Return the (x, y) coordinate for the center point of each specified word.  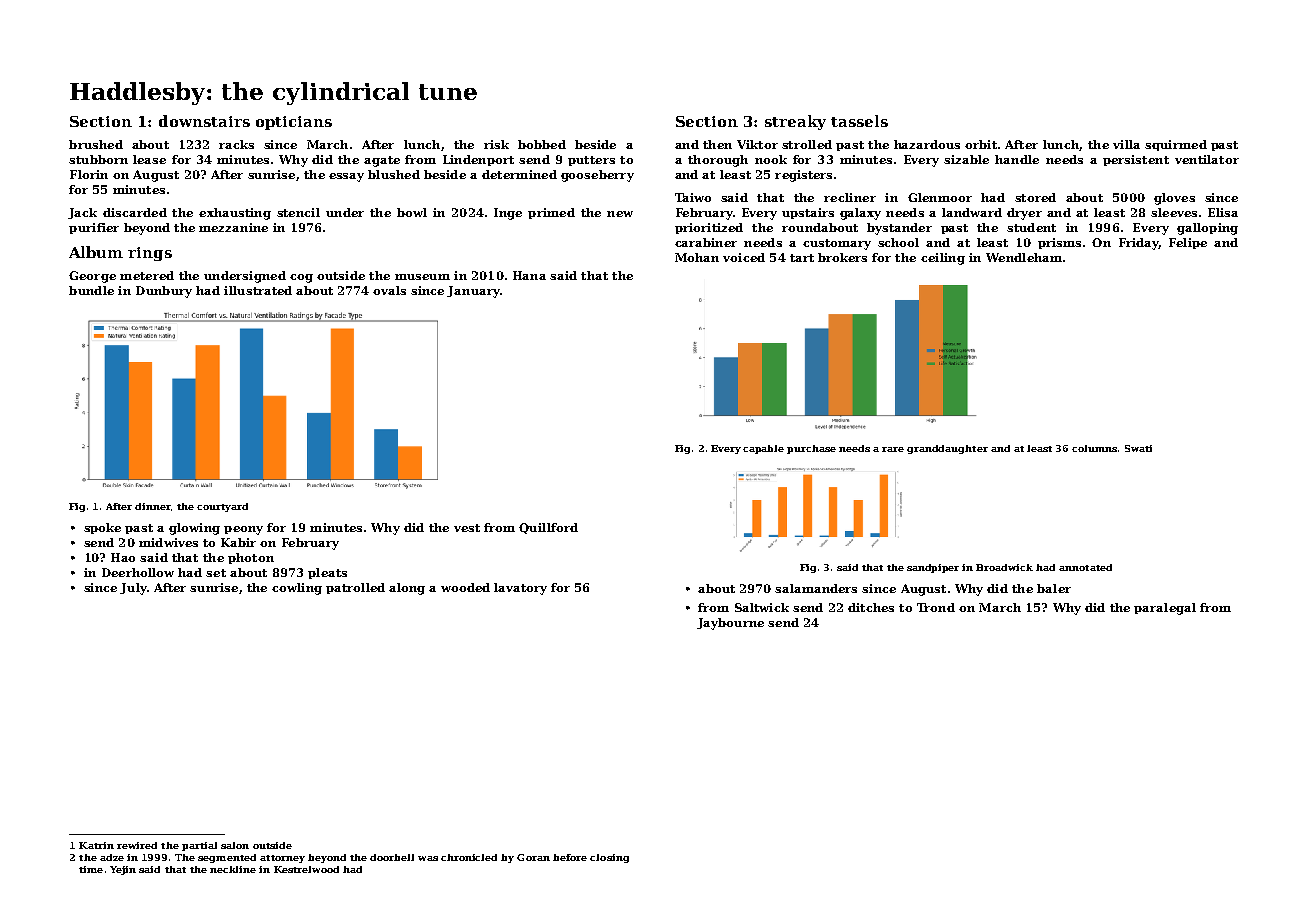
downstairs (204, 121)
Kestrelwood (306, 869)
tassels (859, 121)
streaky (795, 122)
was (428, 858)
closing (609, 858)
